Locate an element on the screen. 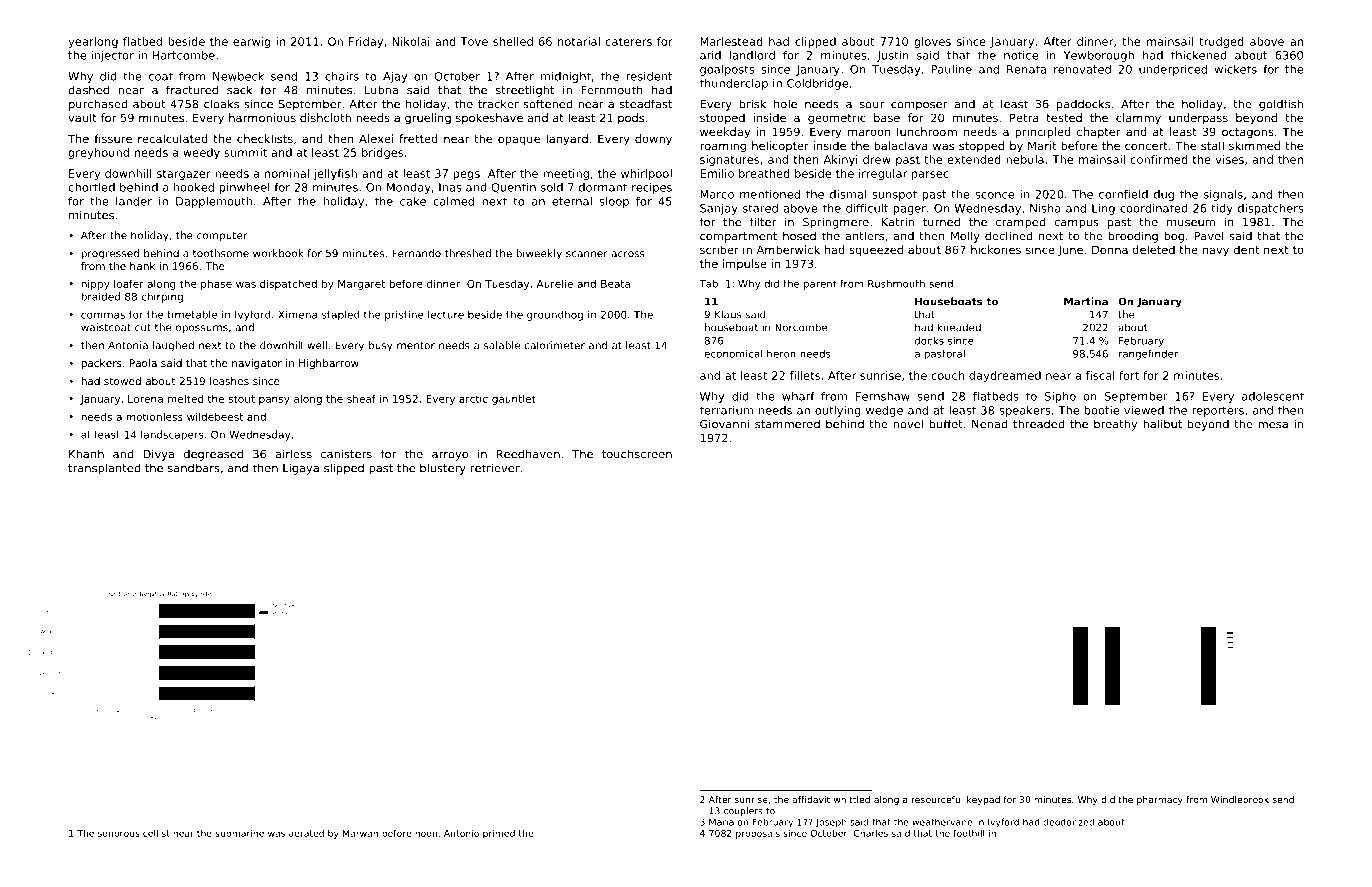 The image size is (1372, 887). fort is located at coordinates (1129, 375).
